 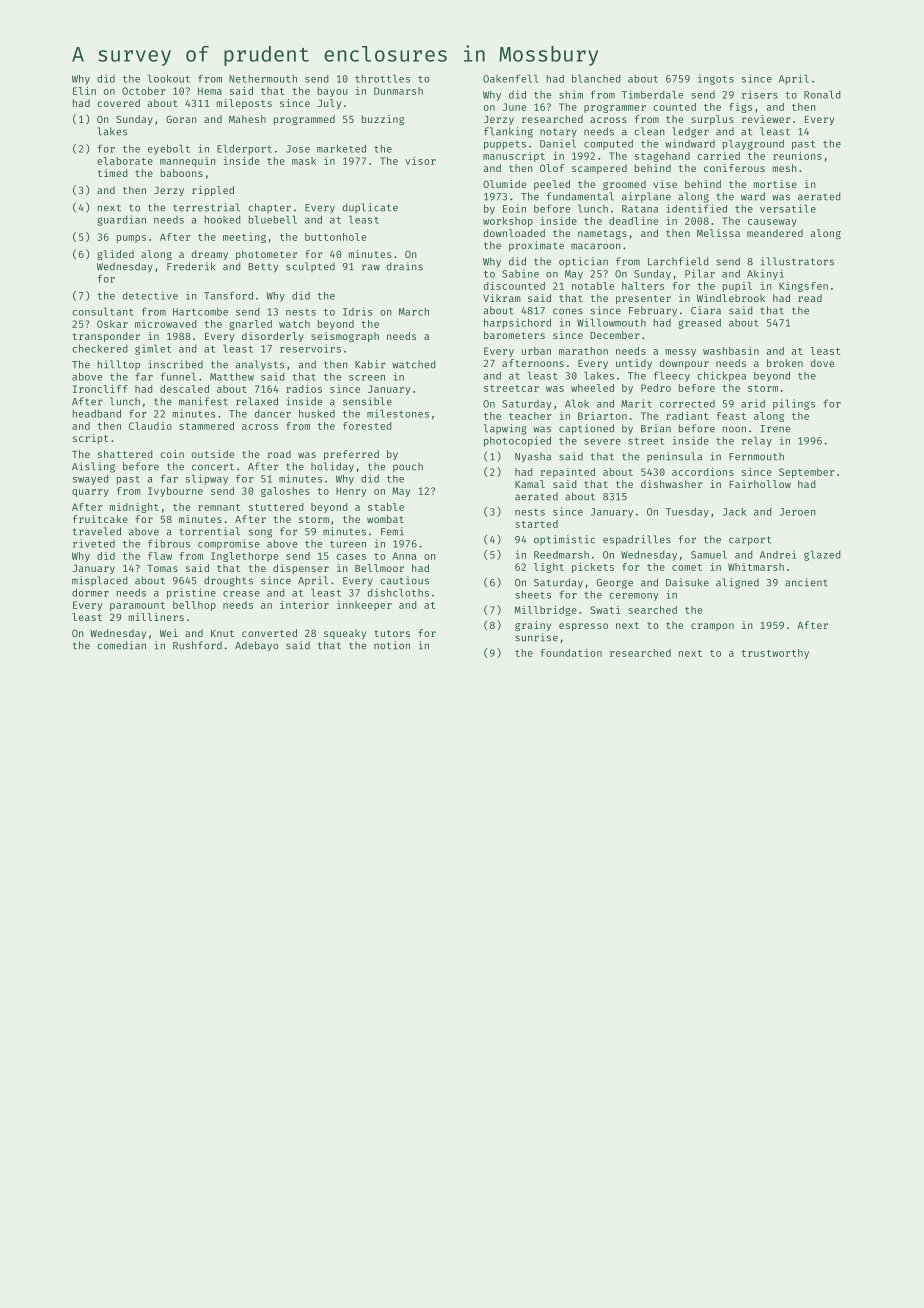 What do you see at coordinates (822, 555) in the page?
I see `glazed` at bounding box center [822, 555].
